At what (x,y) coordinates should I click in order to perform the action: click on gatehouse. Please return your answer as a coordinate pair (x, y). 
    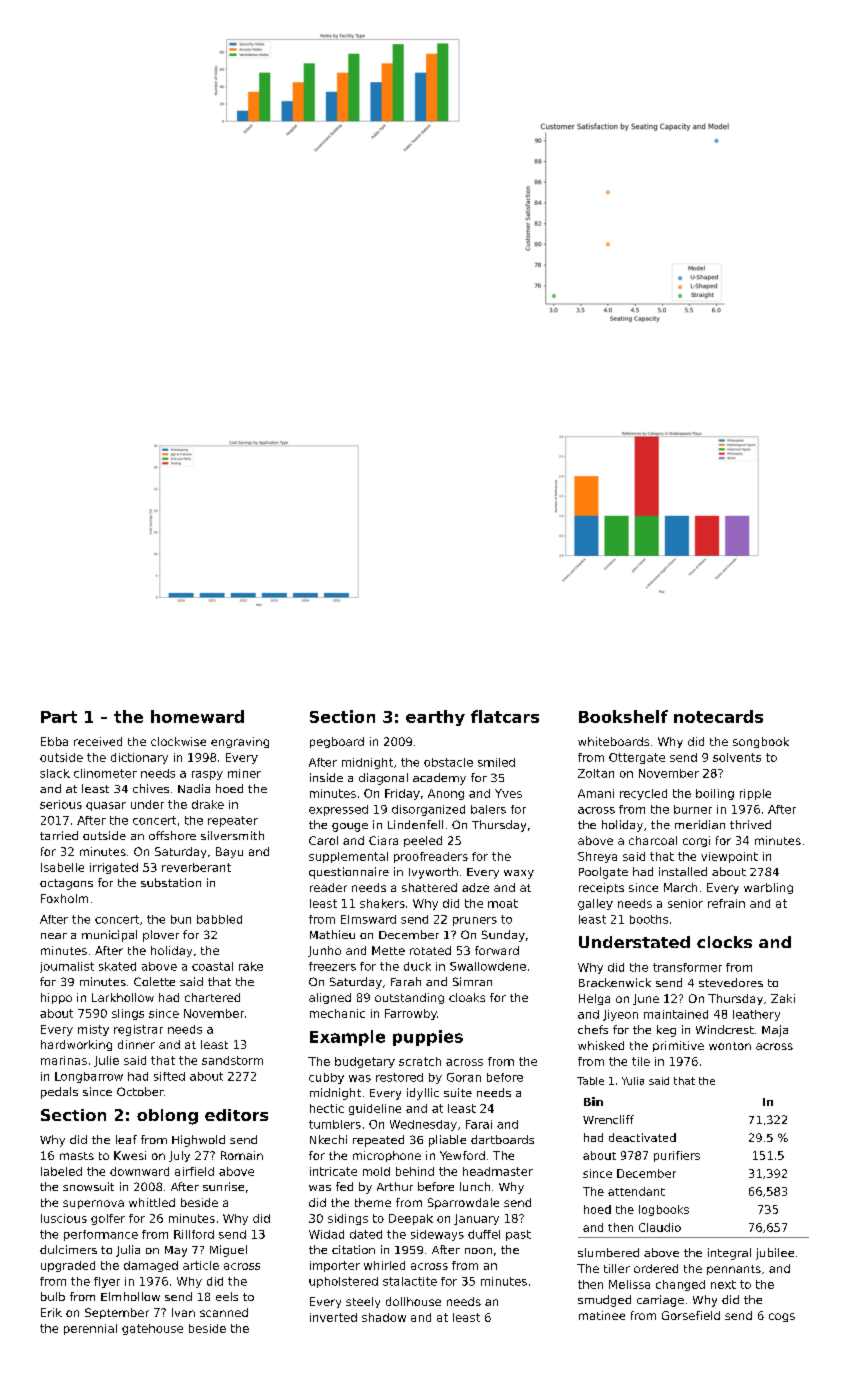
    Looking at the image, I should click on (152, 1329).
